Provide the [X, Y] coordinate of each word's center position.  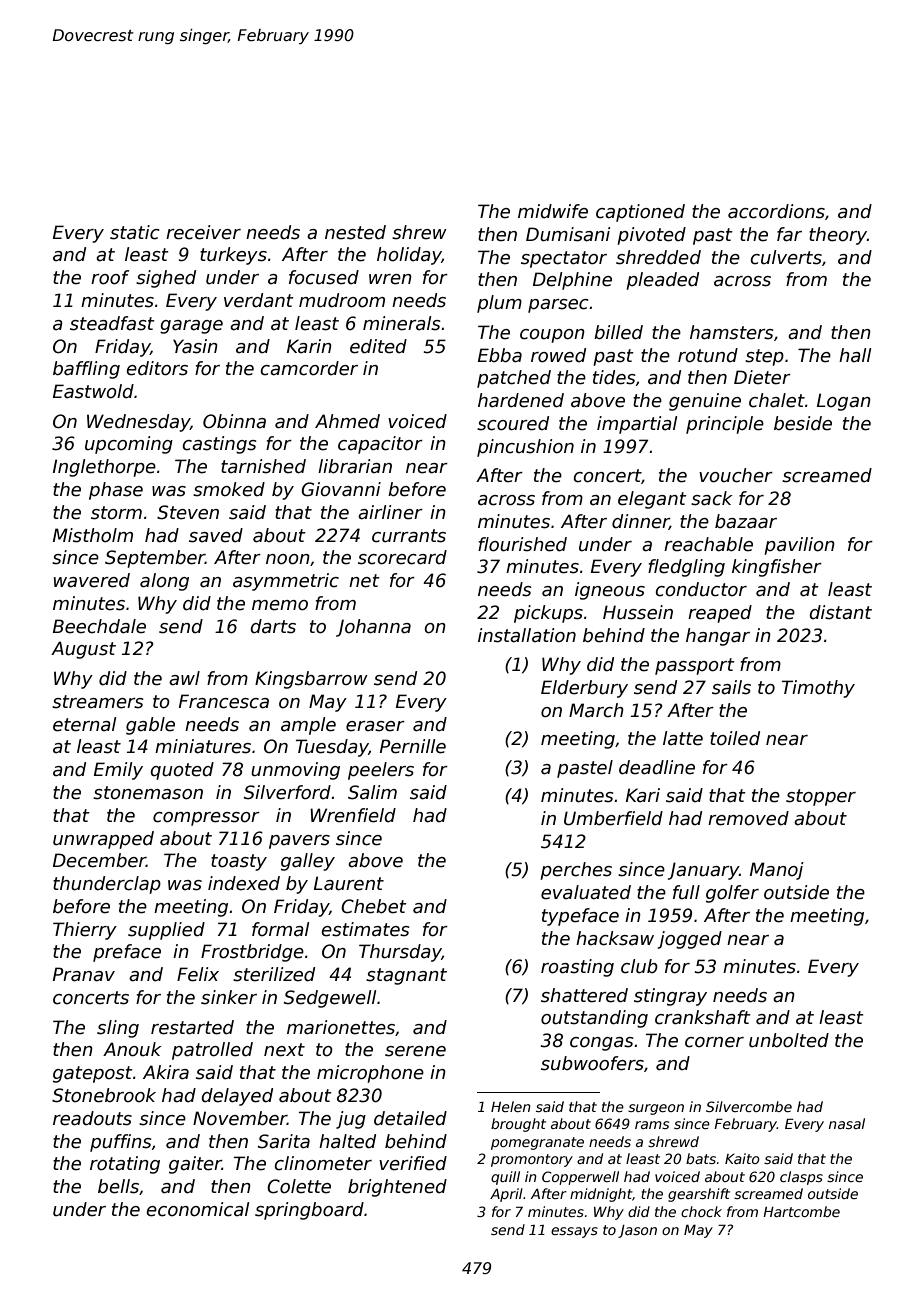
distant [840, 612]
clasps [801, 1178]
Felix [198, 974]
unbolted [789, 1040]
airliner [390, 512]
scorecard [402, 557]
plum [499, 304]
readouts [92, 1118]
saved [216, 535]
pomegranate [537, 1143]
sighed [166, 279]
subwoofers [592, 1063]
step [764, 357]
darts [273, 626]
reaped [720, 614]
